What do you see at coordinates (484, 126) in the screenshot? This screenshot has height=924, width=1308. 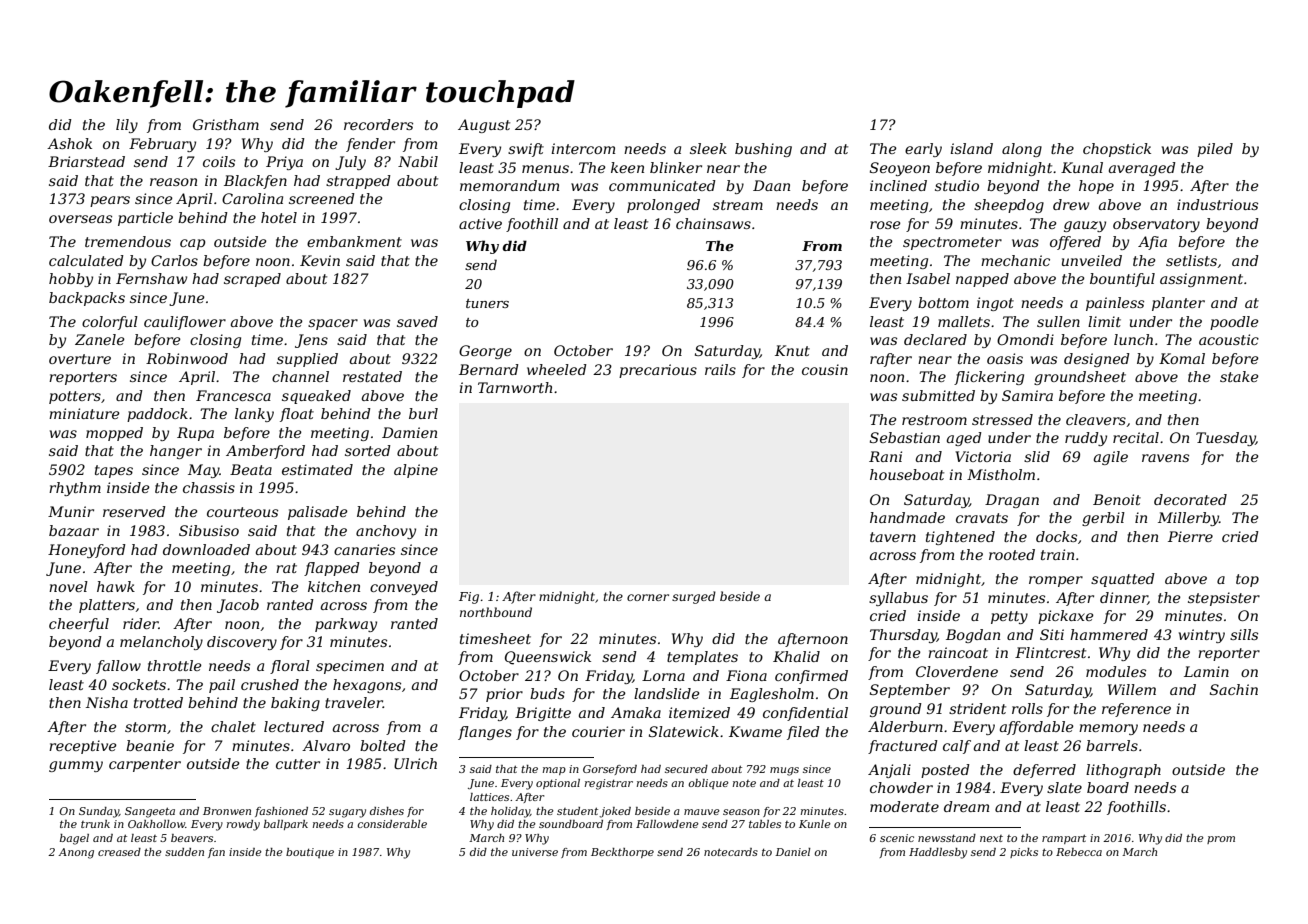 I see `August` at bounding box center [484, 126].
